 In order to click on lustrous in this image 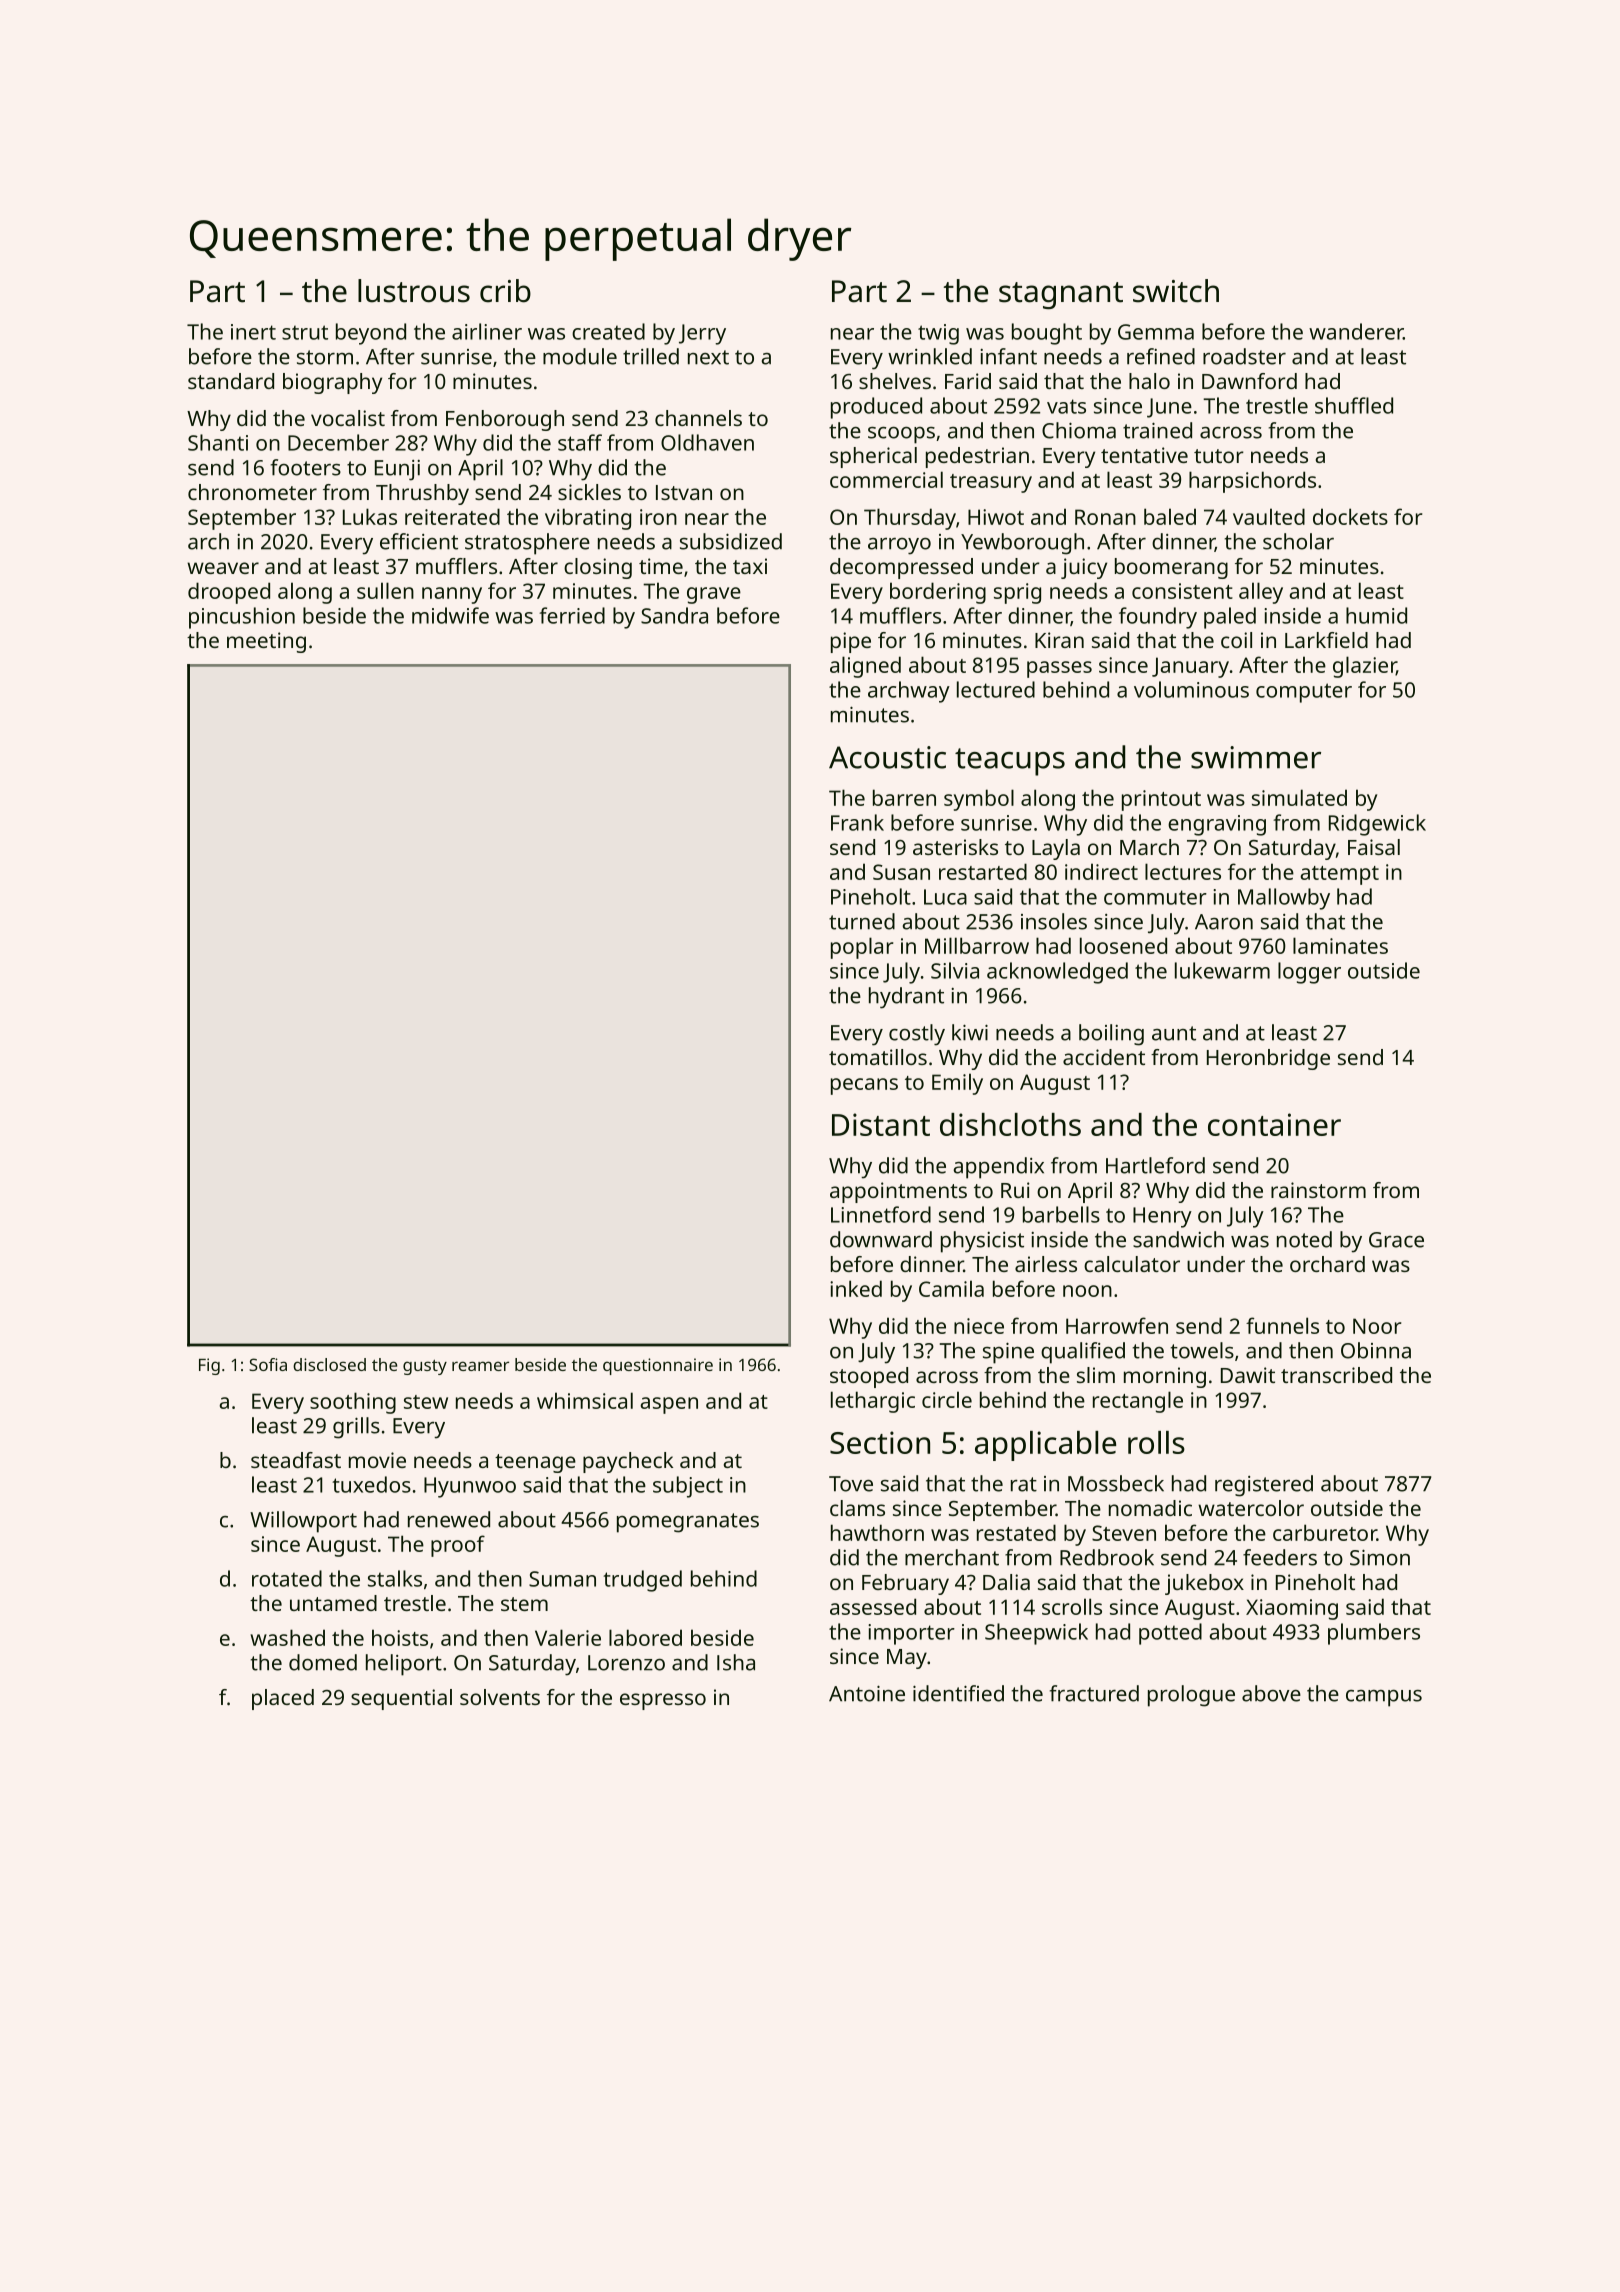, I will do `click(414, 291)`.
